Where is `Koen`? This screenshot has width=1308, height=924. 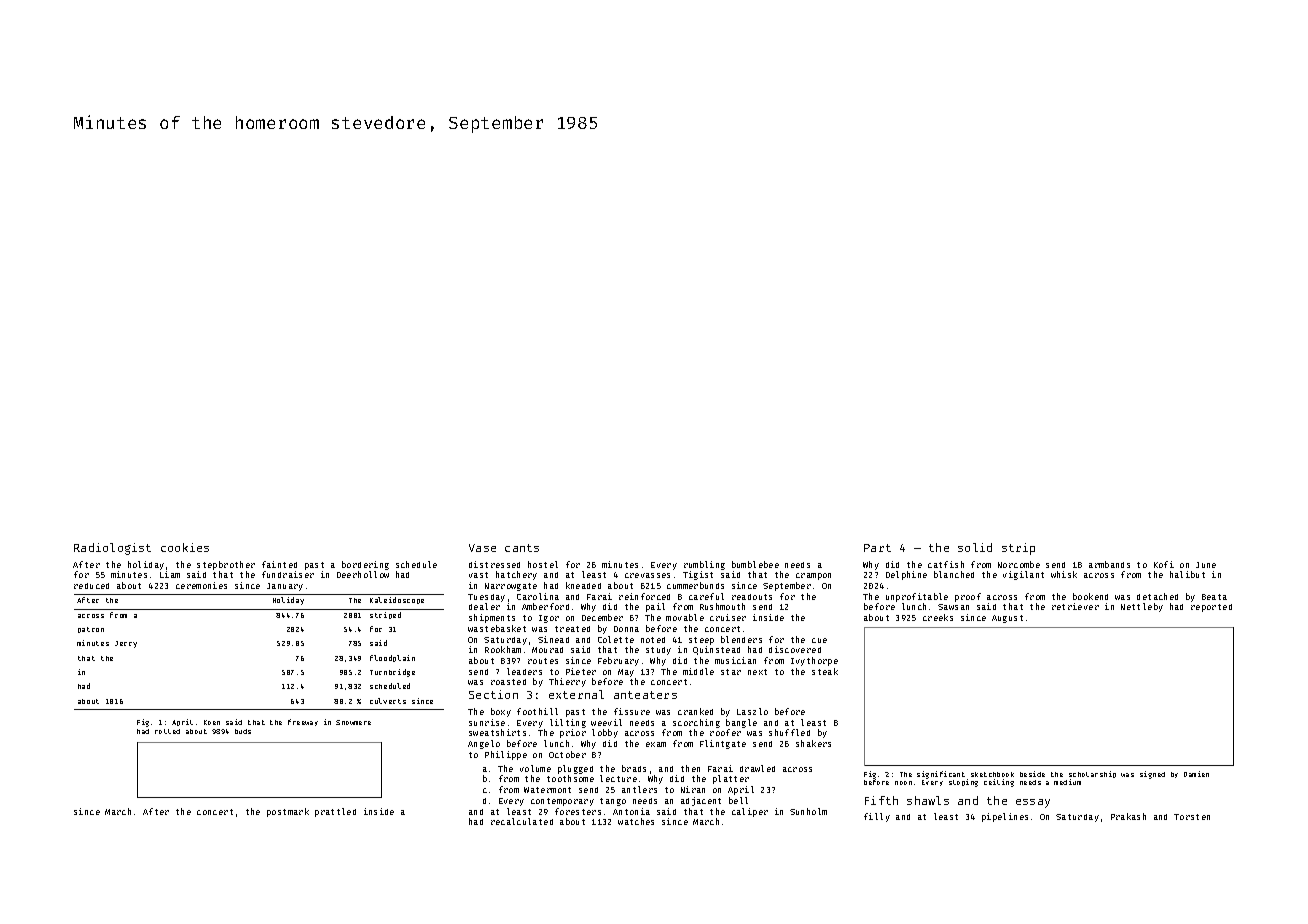 Koen is located at coordinates (212, 722).
